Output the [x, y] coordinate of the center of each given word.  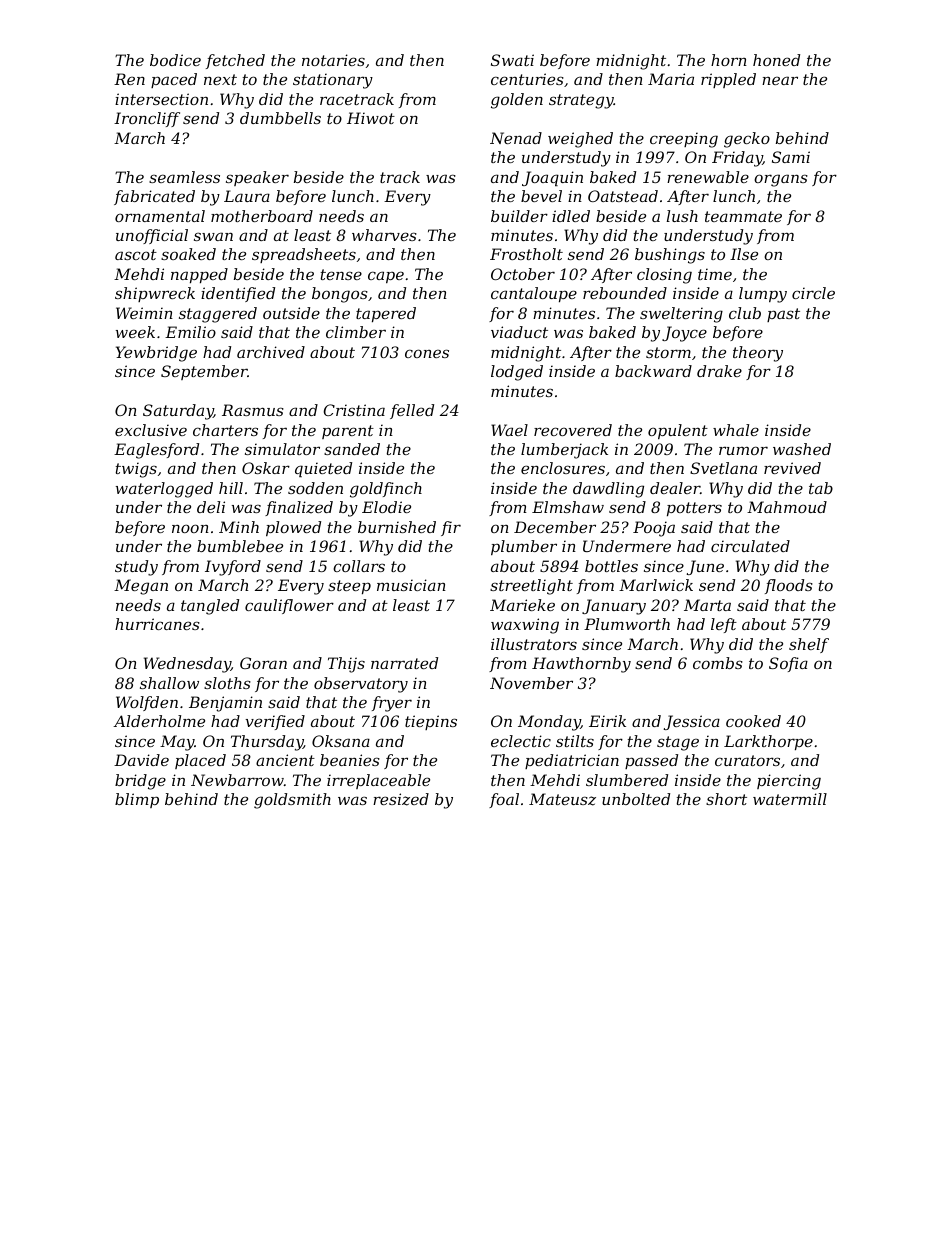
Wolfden [147, 703]
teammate [743, 216]
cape [386, 277]
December [555, 527]
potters [694, 509]
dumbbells [280, 118]
